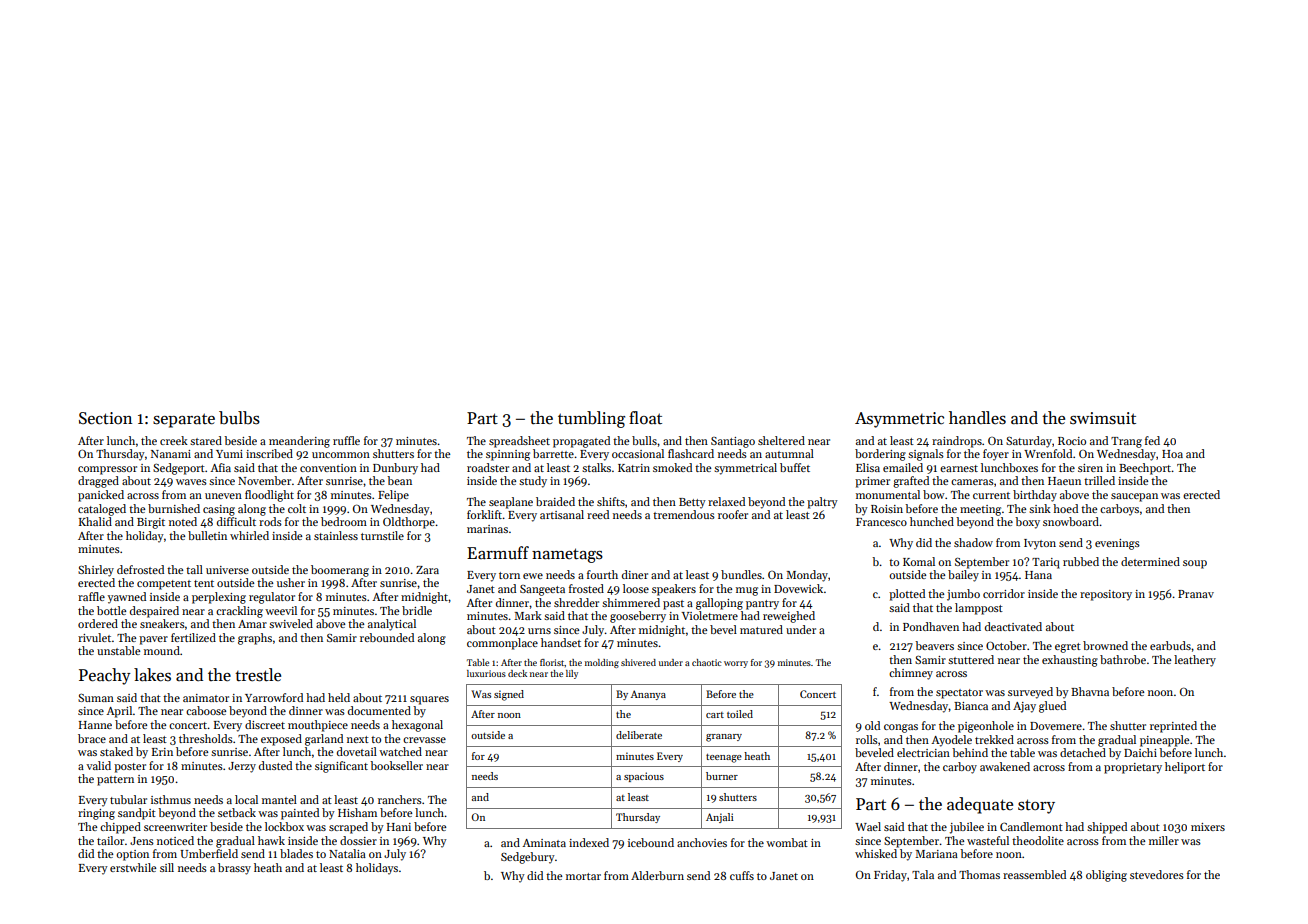  Describe the element at coordinates (673, 605) in the screenshot. I see `past` at that location.
